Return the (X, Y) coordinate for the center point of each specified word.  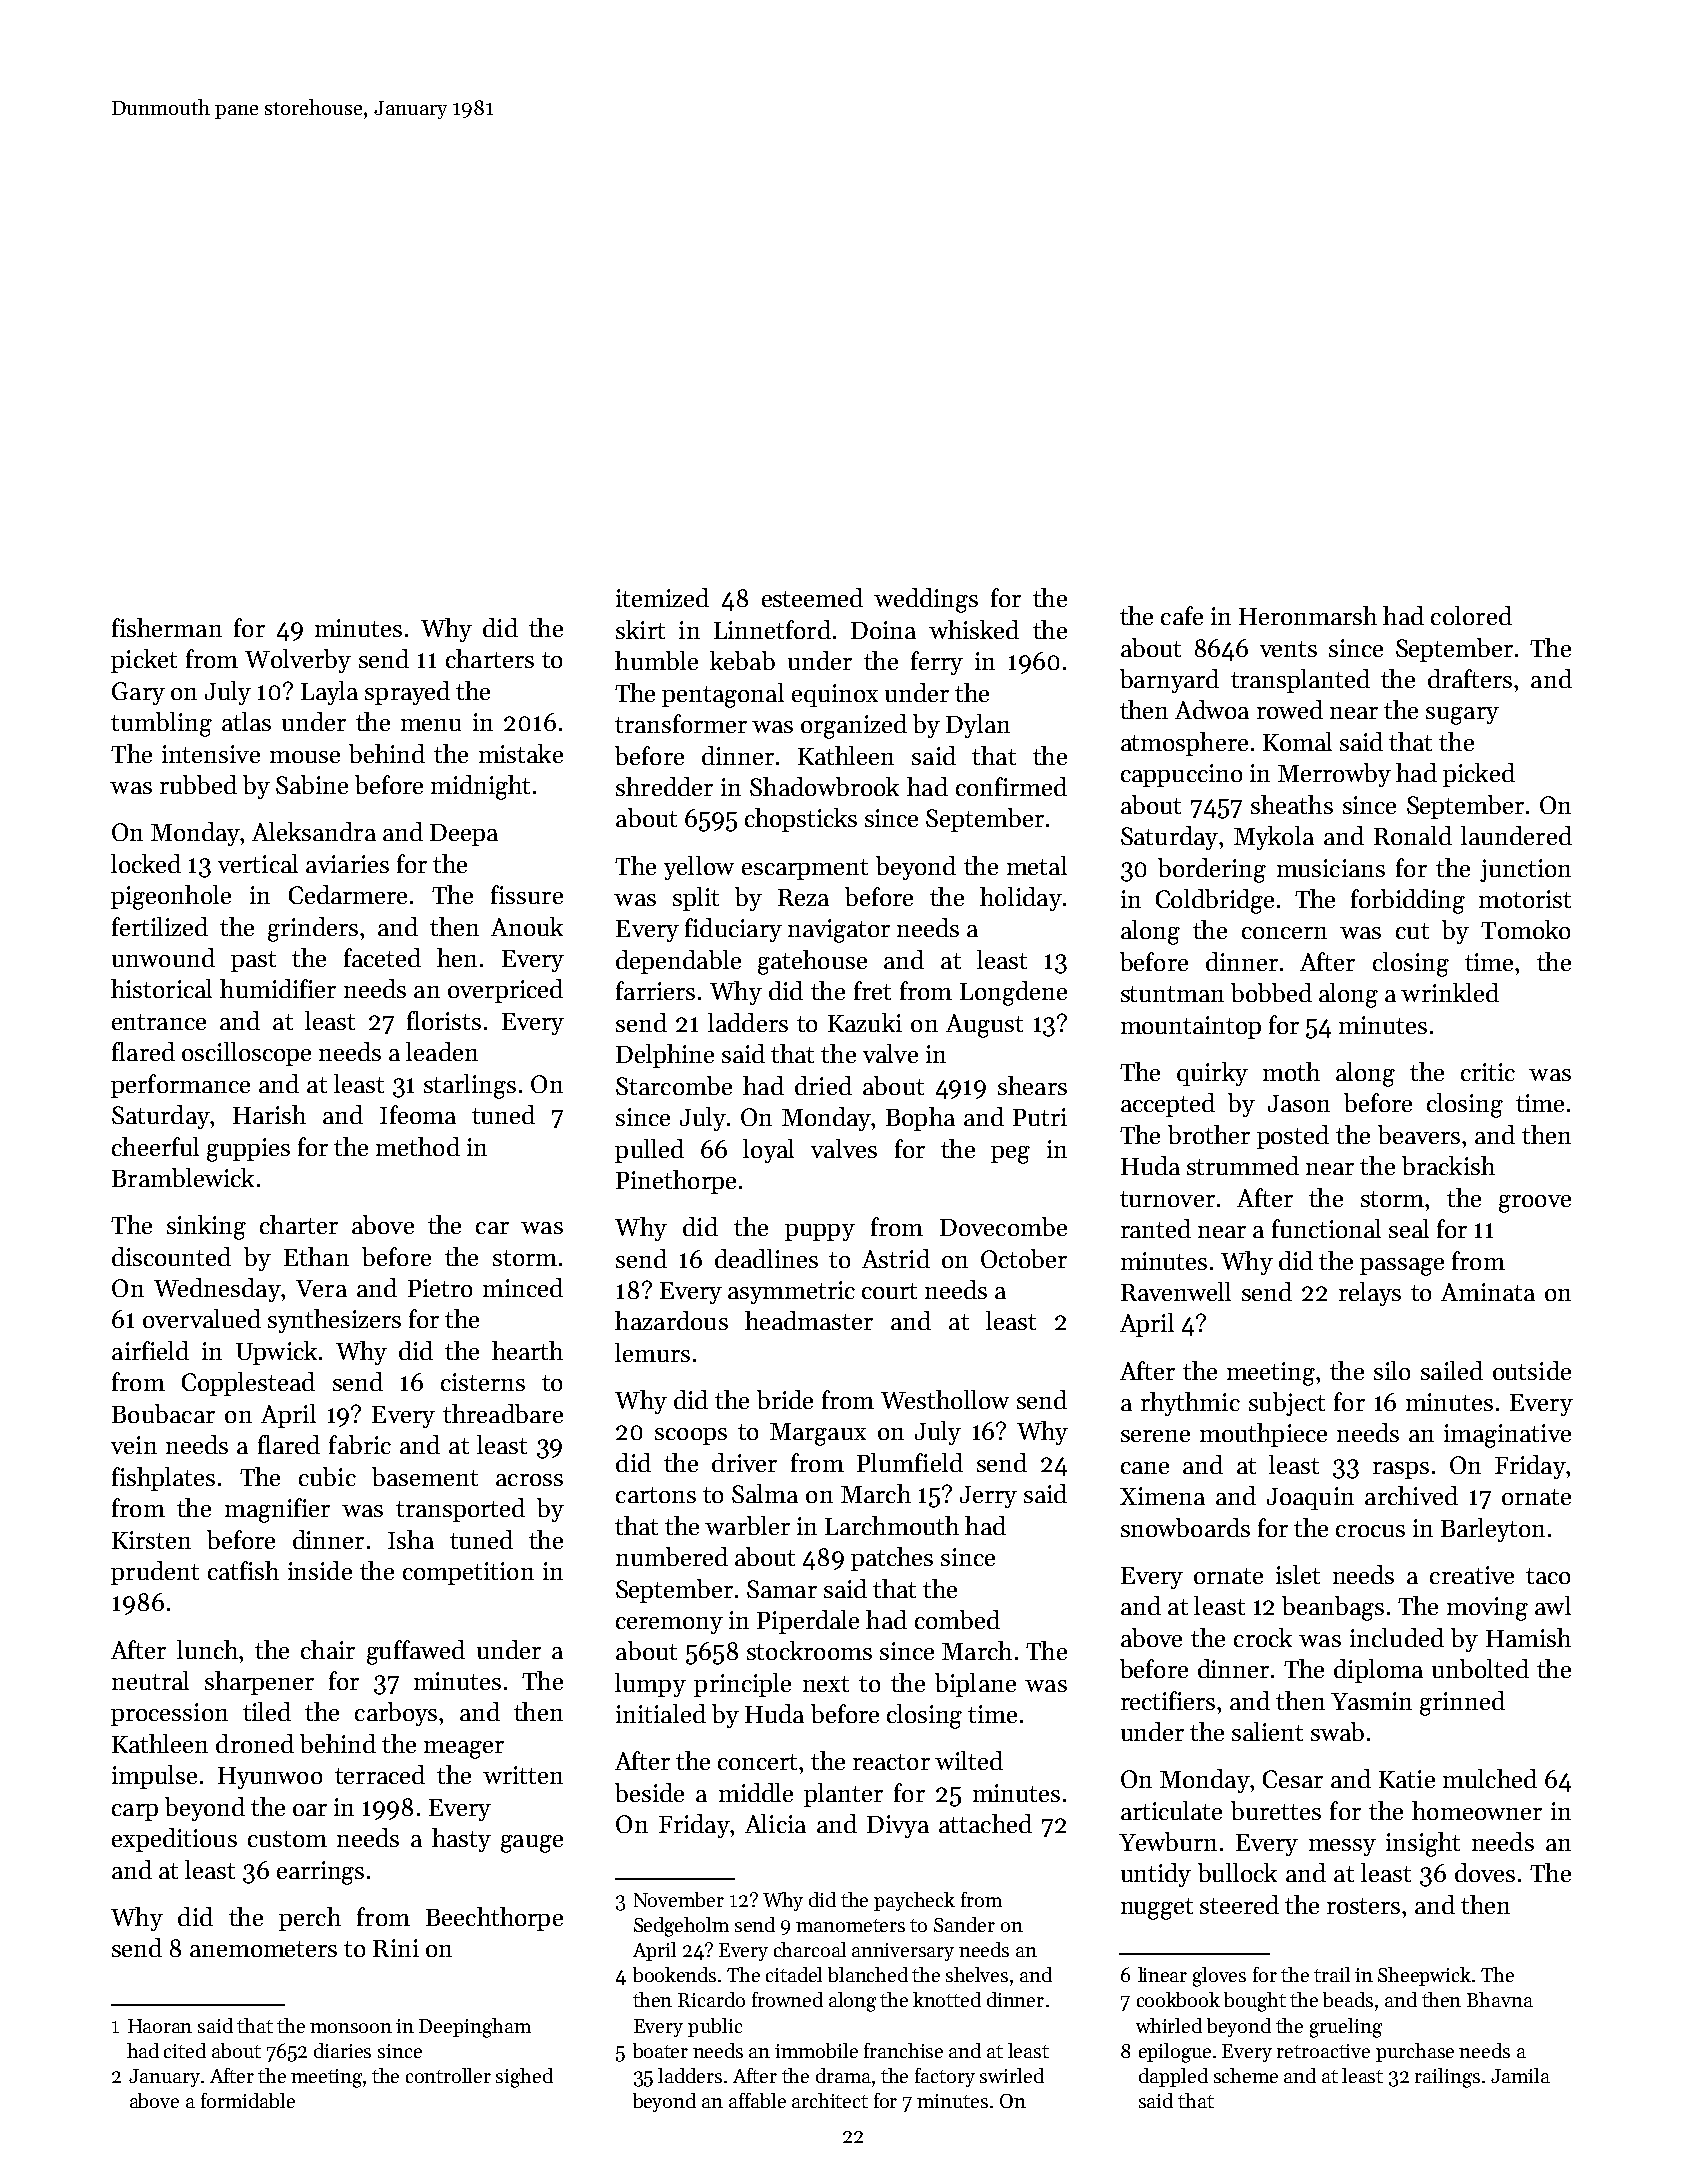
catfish (243, 1570)
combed (957, 1619)
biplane (975, 1685)
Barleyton (1493, 1530)
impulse (154, 1777)
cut (1412, 931)
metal (1037, 865)
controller (448, 2075)
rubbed (198, 784)
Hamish (1528, 1637)
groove (1535, 1204)
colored (1471, 615)
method (418, 1146)
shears (1032, 1085)
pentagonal (723, 695)
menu (431, 725)
